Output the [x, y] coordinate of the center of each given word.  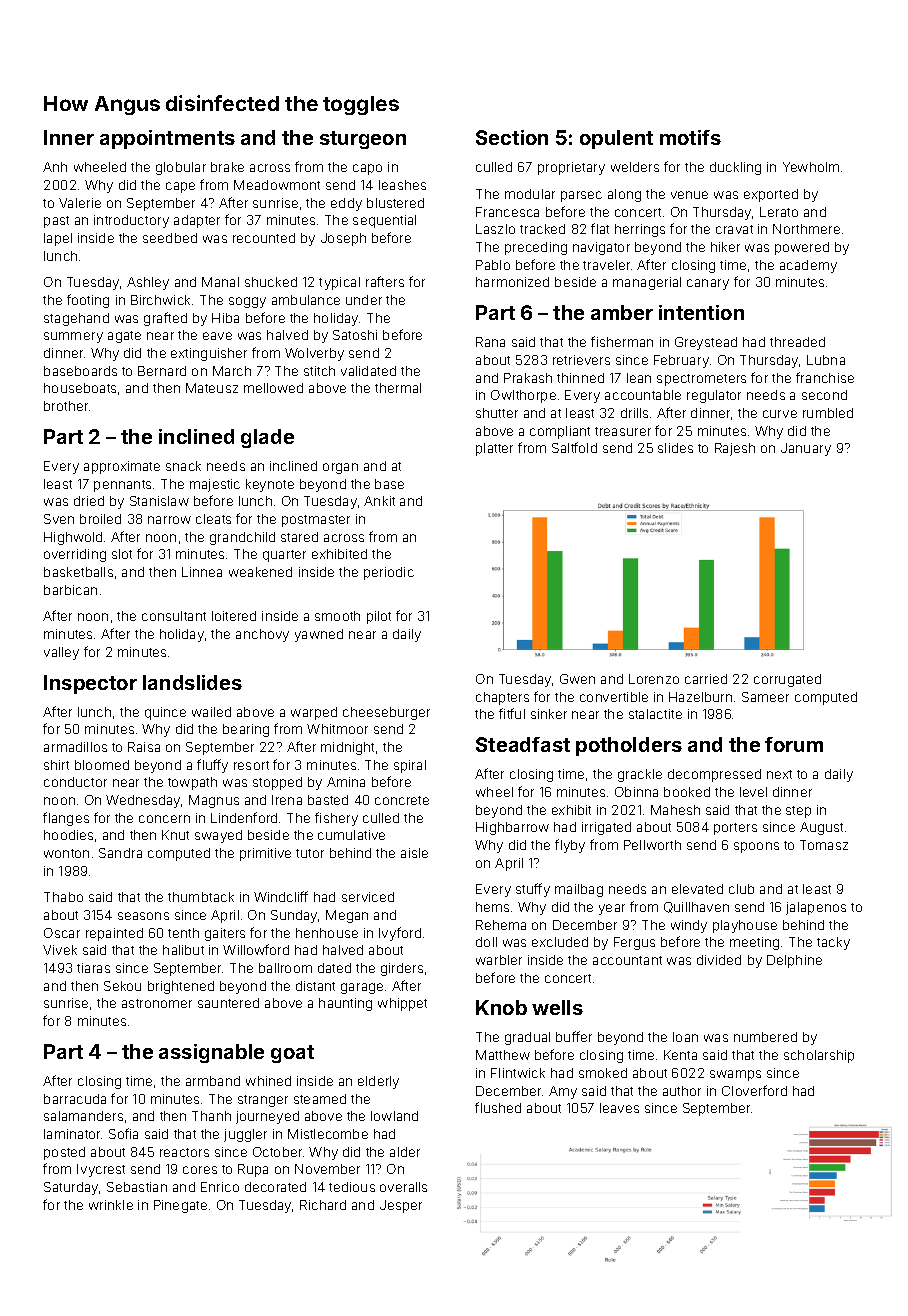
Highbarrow [512, 828]
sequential [384, 221]
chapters [502, 698]
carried [706, 679]
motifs [690, 137]
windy [689, 926]
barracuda [75, 1099]
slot [122, 554]
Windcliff [281, 896]
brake [227, 167]
